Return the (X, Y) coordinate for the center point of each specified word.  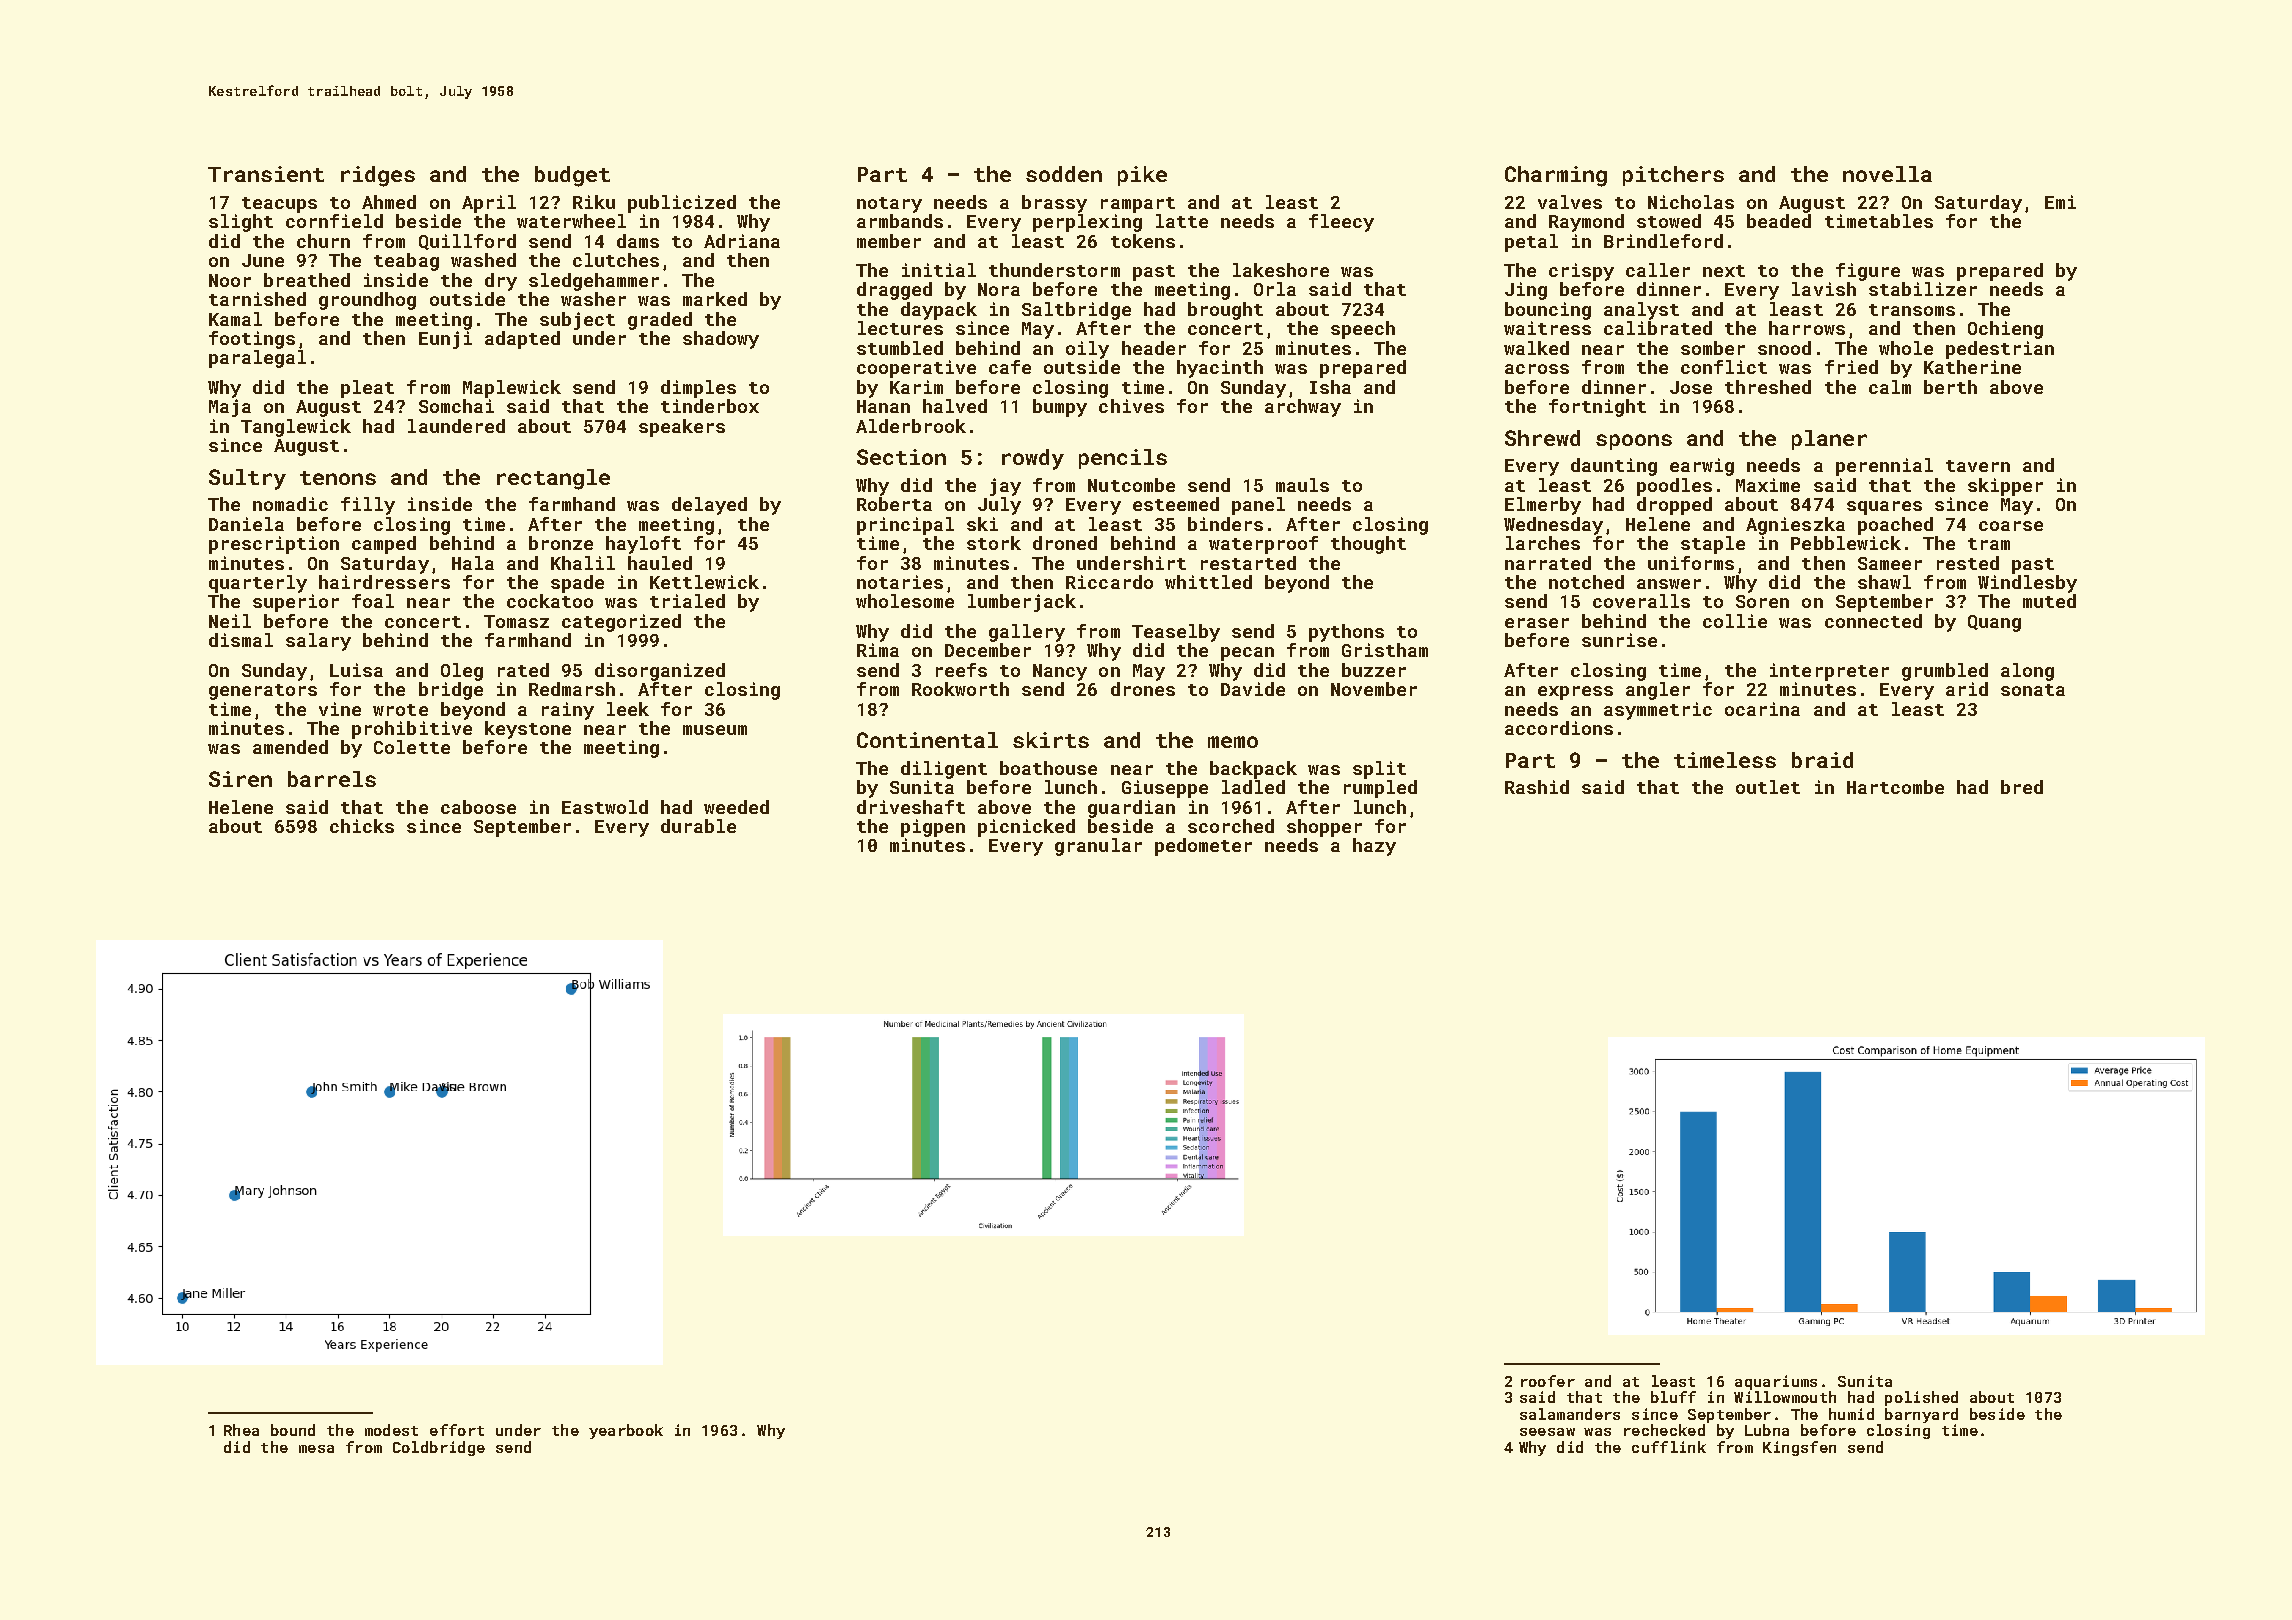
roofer (1548, 1381)
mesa (316, 1449)
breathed (307, 280)
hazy (1374, 847)
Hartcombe (1895, 787)
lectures (900, 328)
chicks (362, 826)
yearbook (626, 1431)
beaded (1779, 221)
